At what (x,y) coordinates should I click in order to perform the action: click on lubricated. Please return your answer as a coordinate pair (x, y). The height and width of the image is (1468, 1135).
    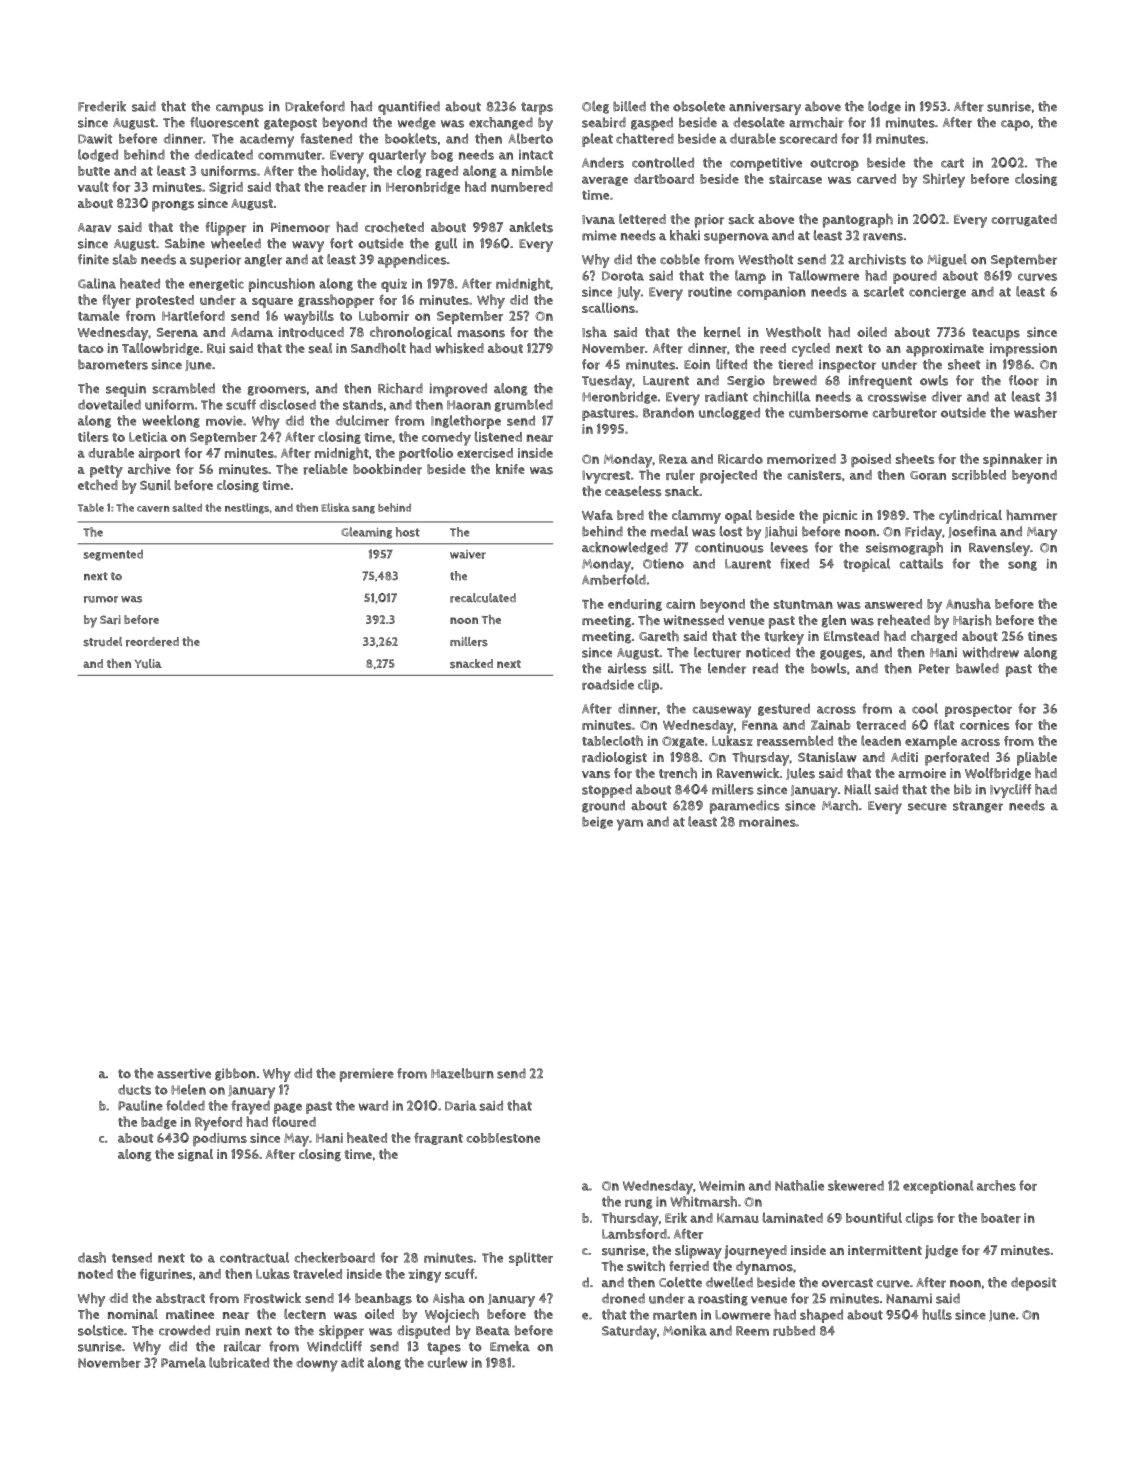
    Looking at the image, I should click on (239, 1362).
